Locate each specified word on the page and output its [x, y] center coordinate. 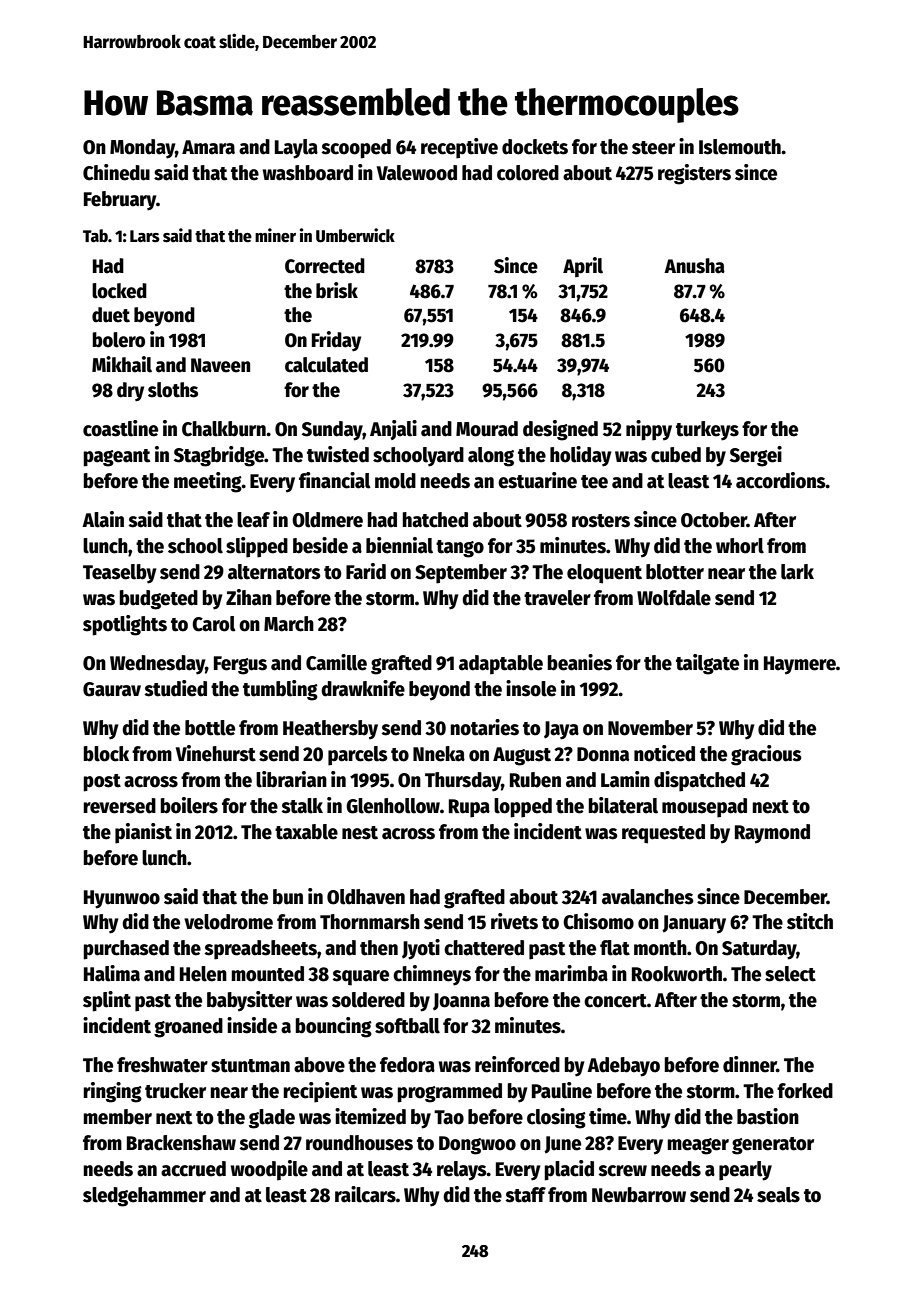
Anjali [393, 430]
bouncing [333, 1027]
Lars [145, 236]
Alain [103, 519]
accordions [781, 480]
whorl [740, 546]
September [461, 574]
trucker [175, 1091]
